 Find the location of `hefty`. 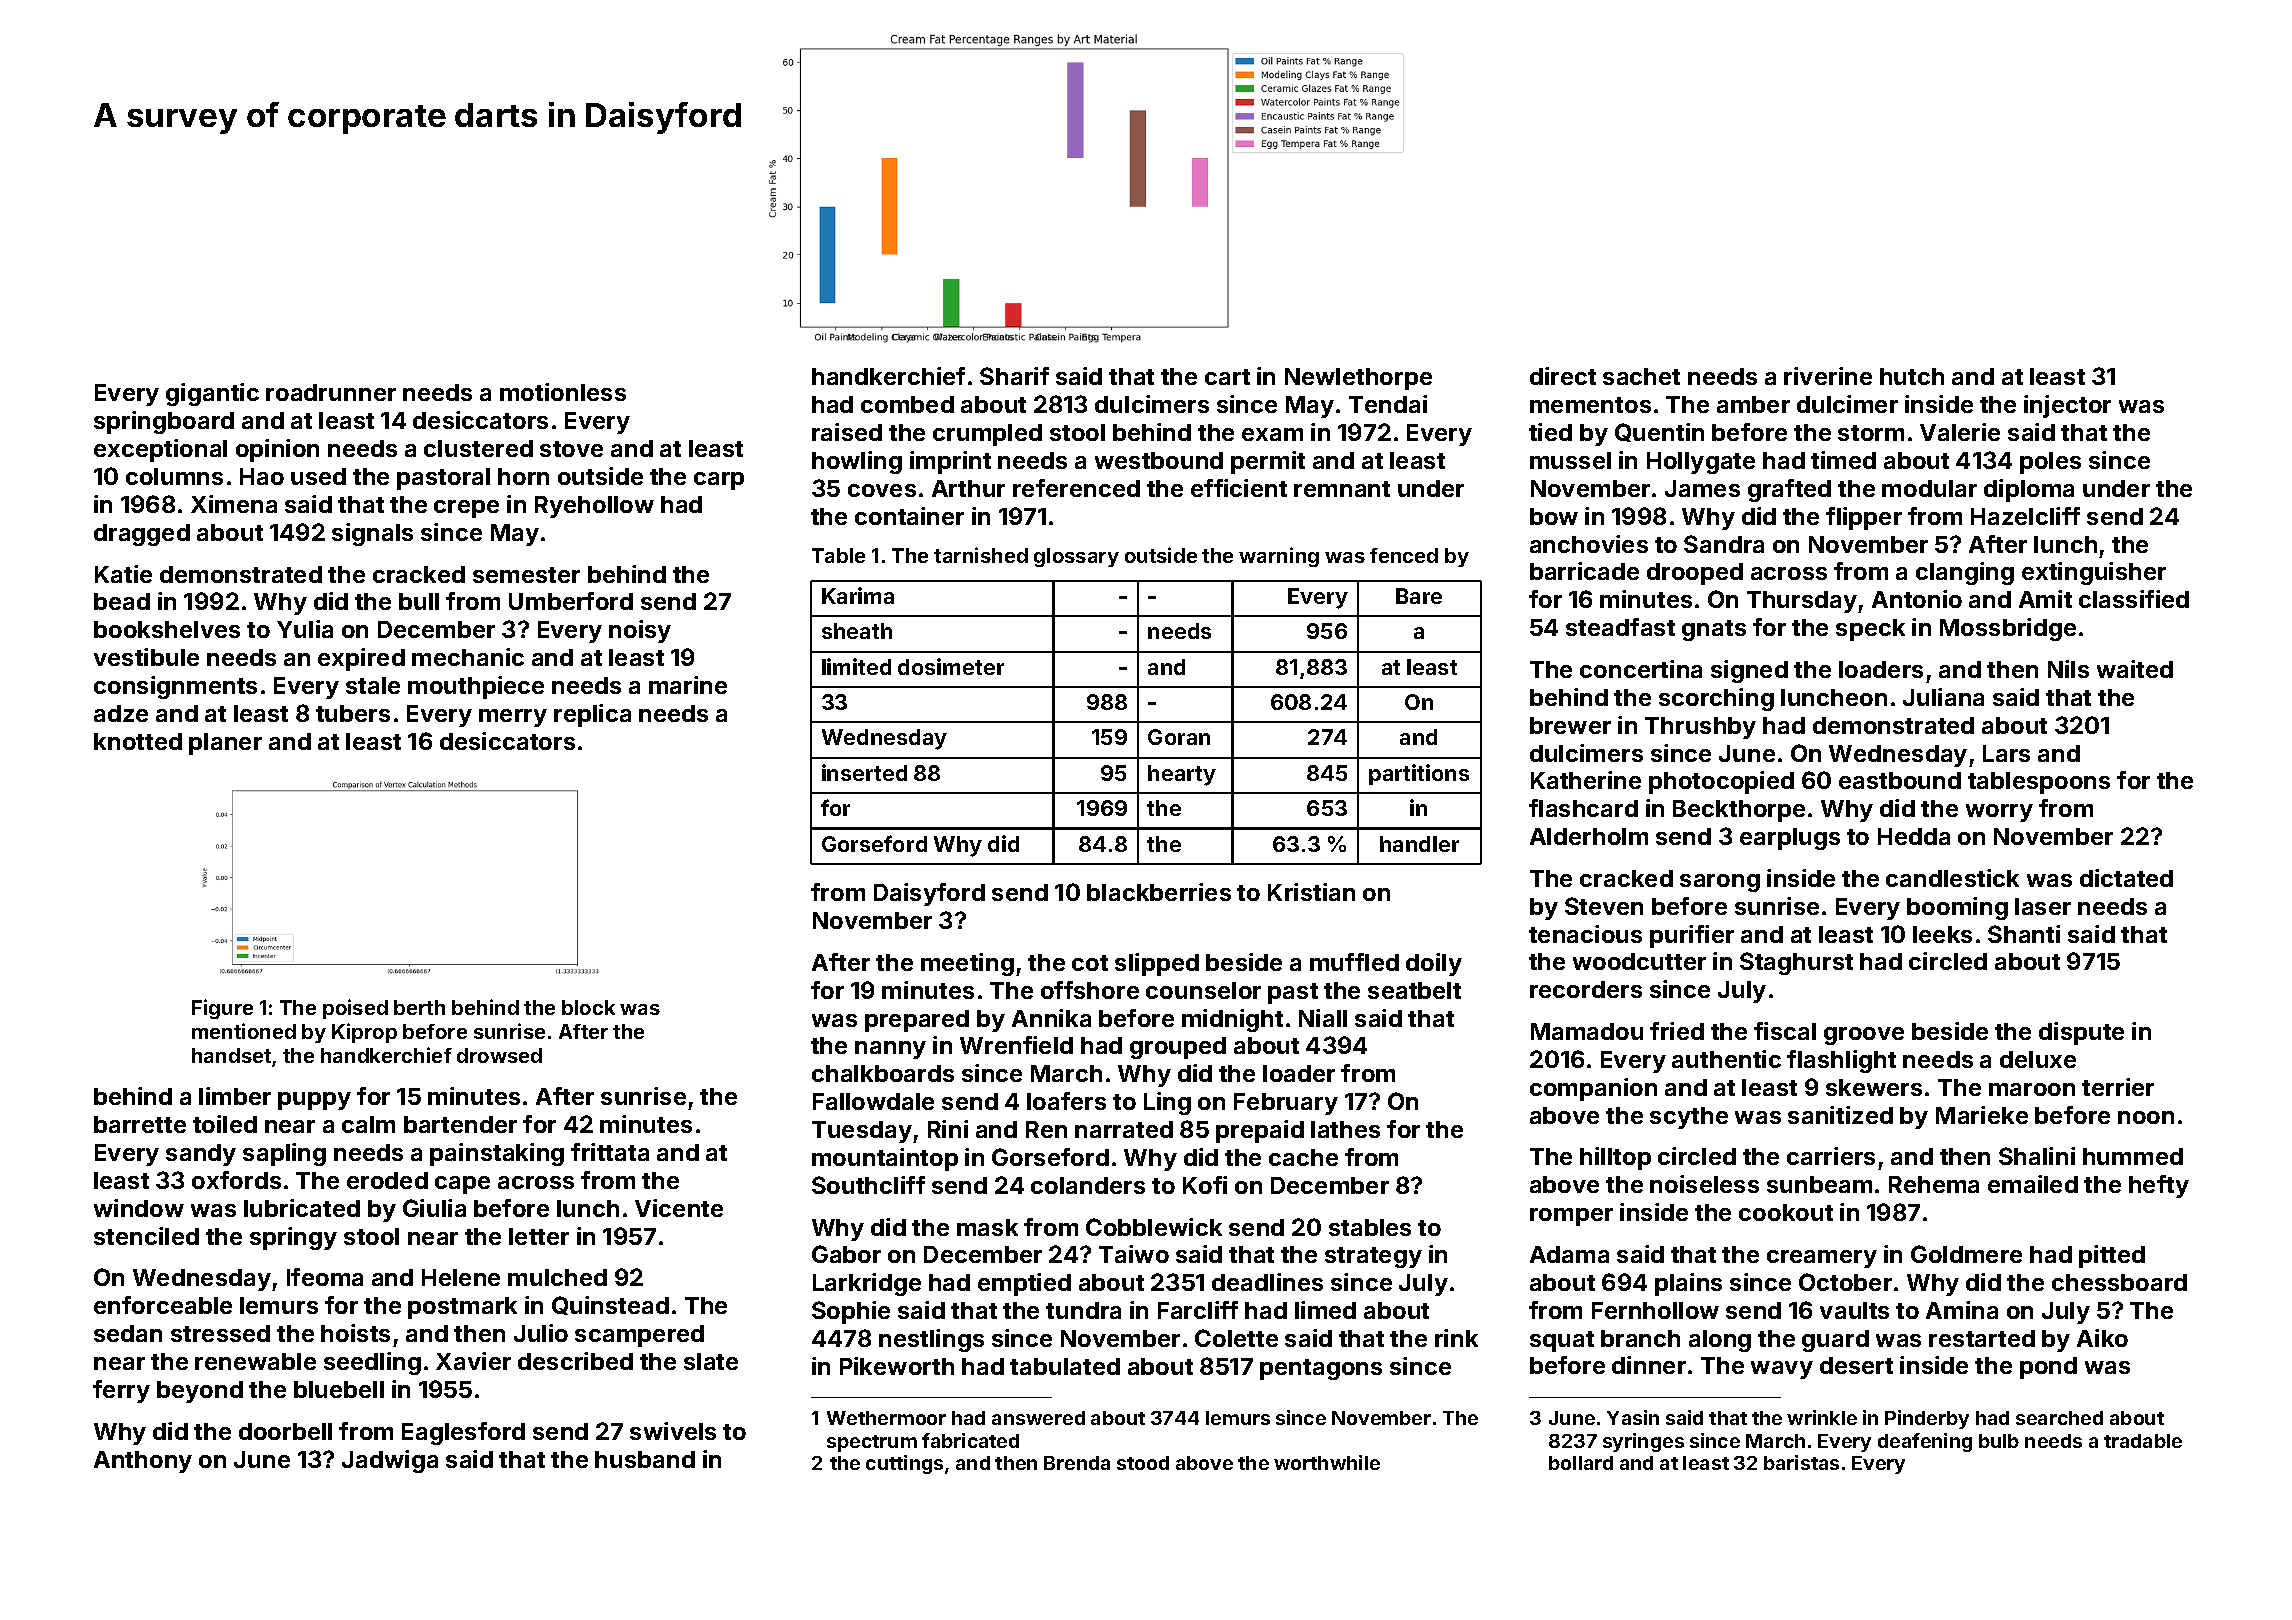

hefty is located at coordinates (2159, 1186).
